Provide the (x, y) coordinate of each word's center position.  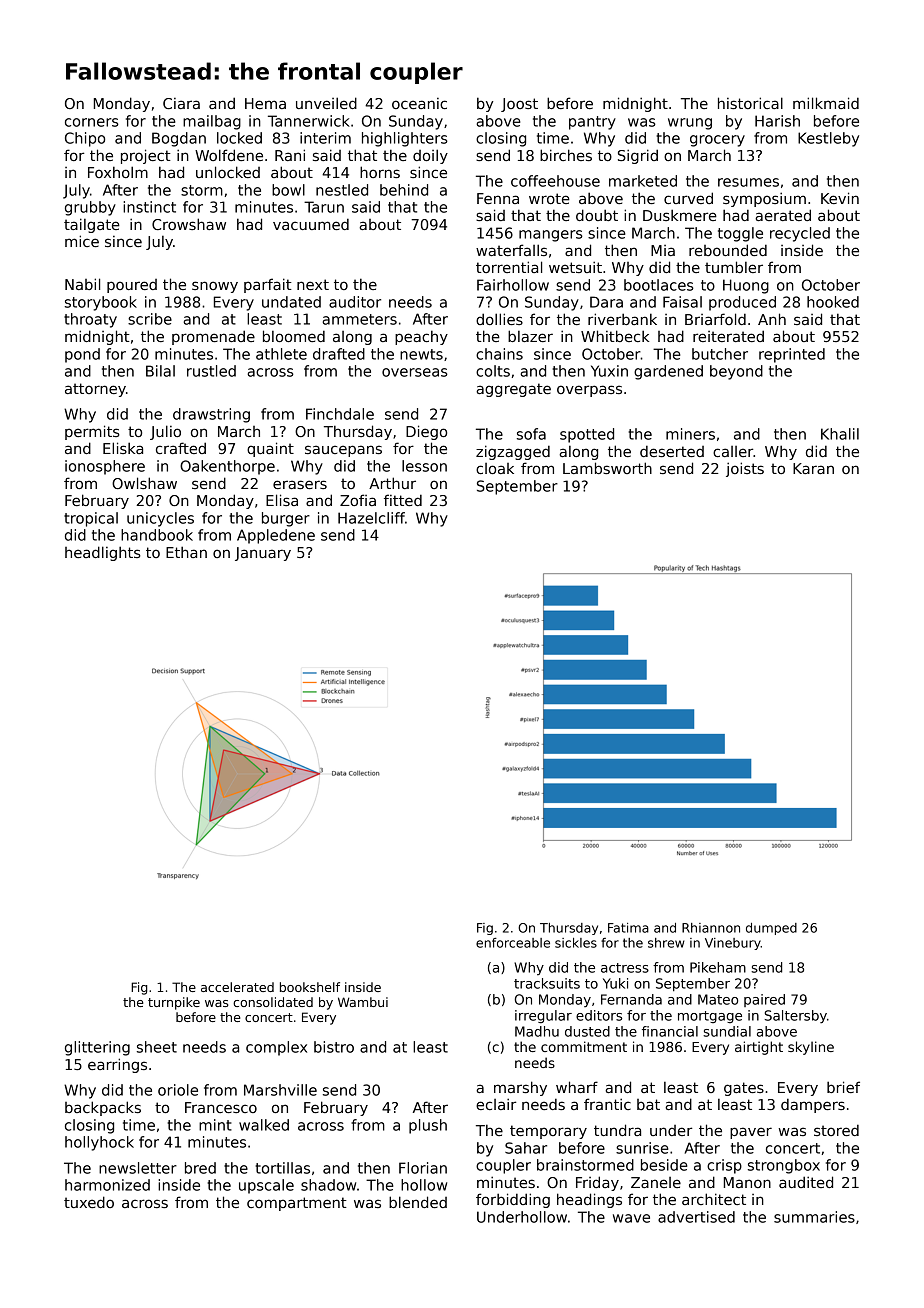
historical (750, 103)
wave (631, 1218)
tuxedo (89, 1202)
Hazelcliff (371, 518)
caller (733, 451)
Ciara (181, 103)
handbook (157, 535)
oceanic (419, 103)
